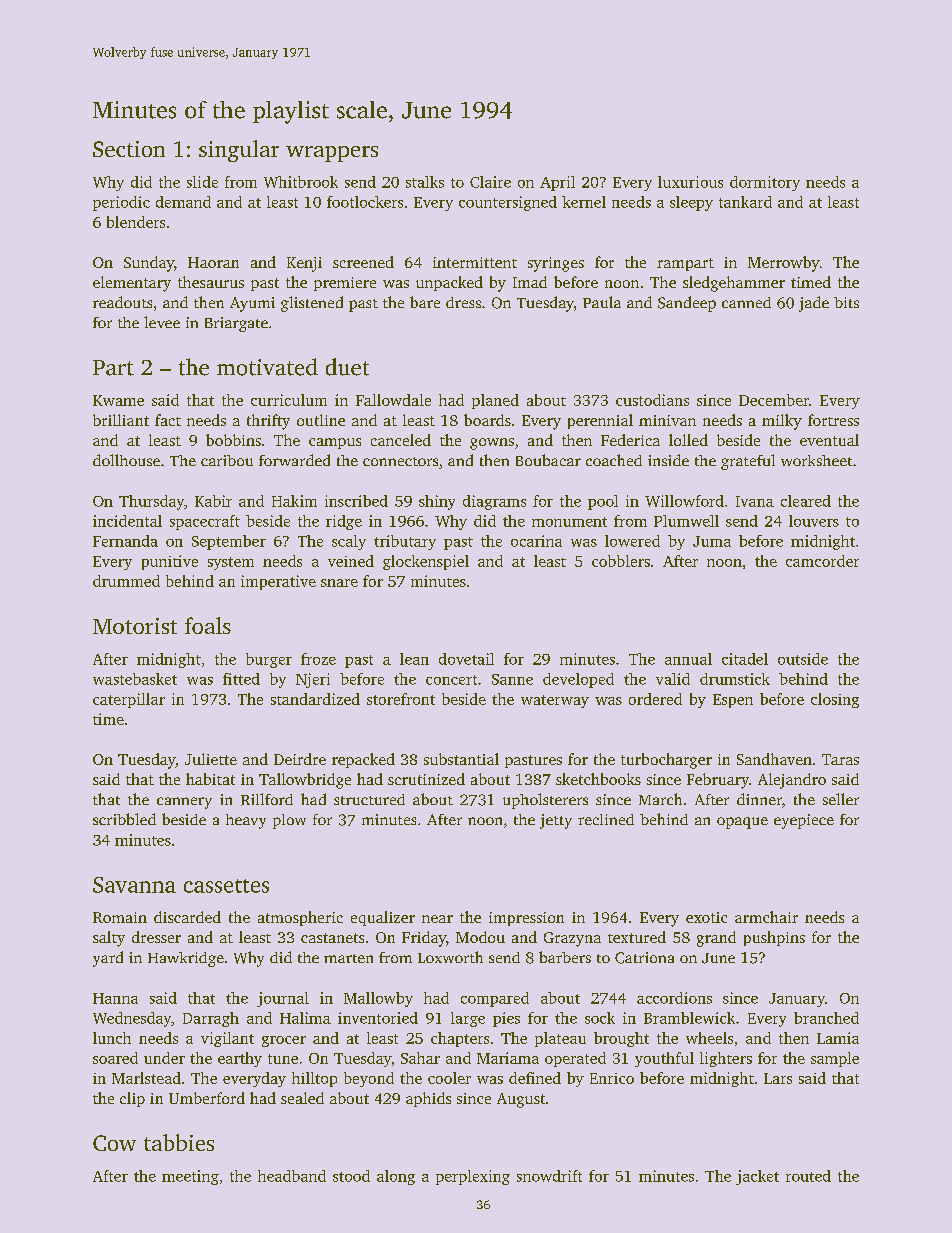 The width and height of the page is (952, 1233). What do you see at coordinates (162, 322) in the page?
I see `levee` at bounding box center [162, 322].
